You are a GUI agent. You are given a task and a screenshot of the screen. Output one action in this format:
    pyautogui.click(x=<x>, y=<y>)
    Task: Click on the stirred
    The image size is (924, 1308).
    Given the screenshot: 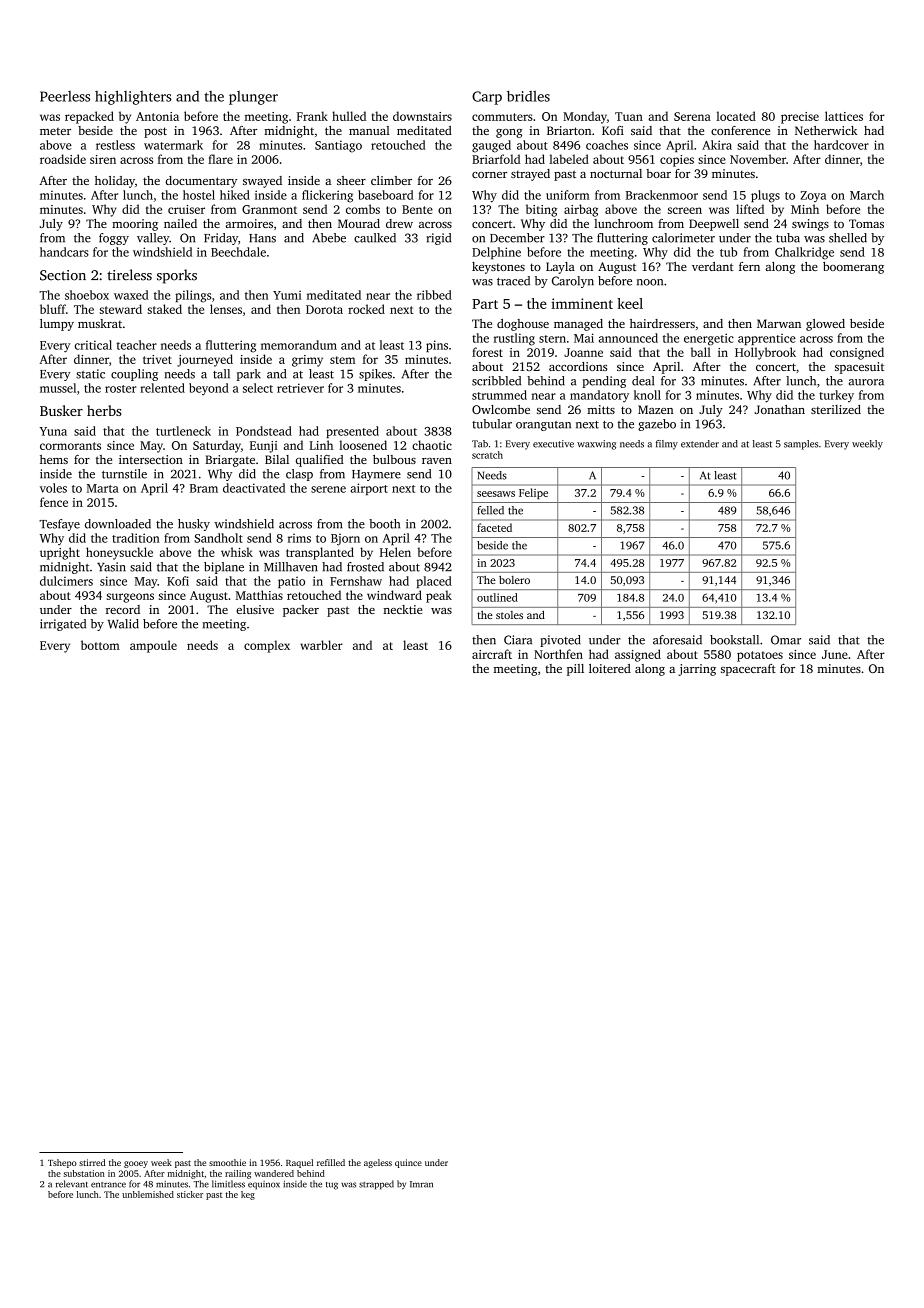 What is the action you would take?
    pyautogui.click(x=92, y=1162)
